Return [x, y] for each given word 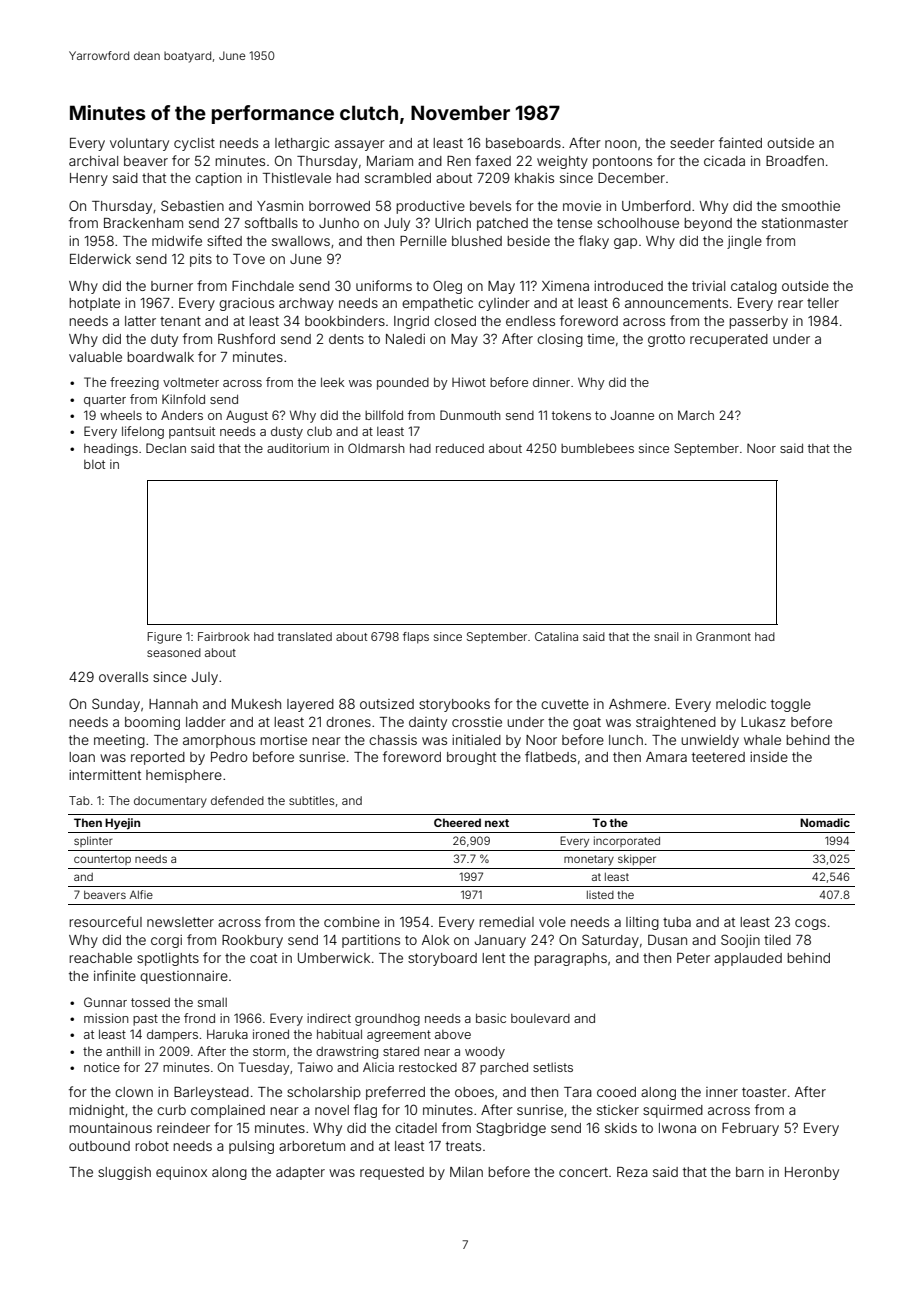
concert [583, 1172]
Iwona [677, 1128]
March [696, 415]
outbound [99, 1146]
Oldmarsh [376, 448]
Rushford [246, 338]
